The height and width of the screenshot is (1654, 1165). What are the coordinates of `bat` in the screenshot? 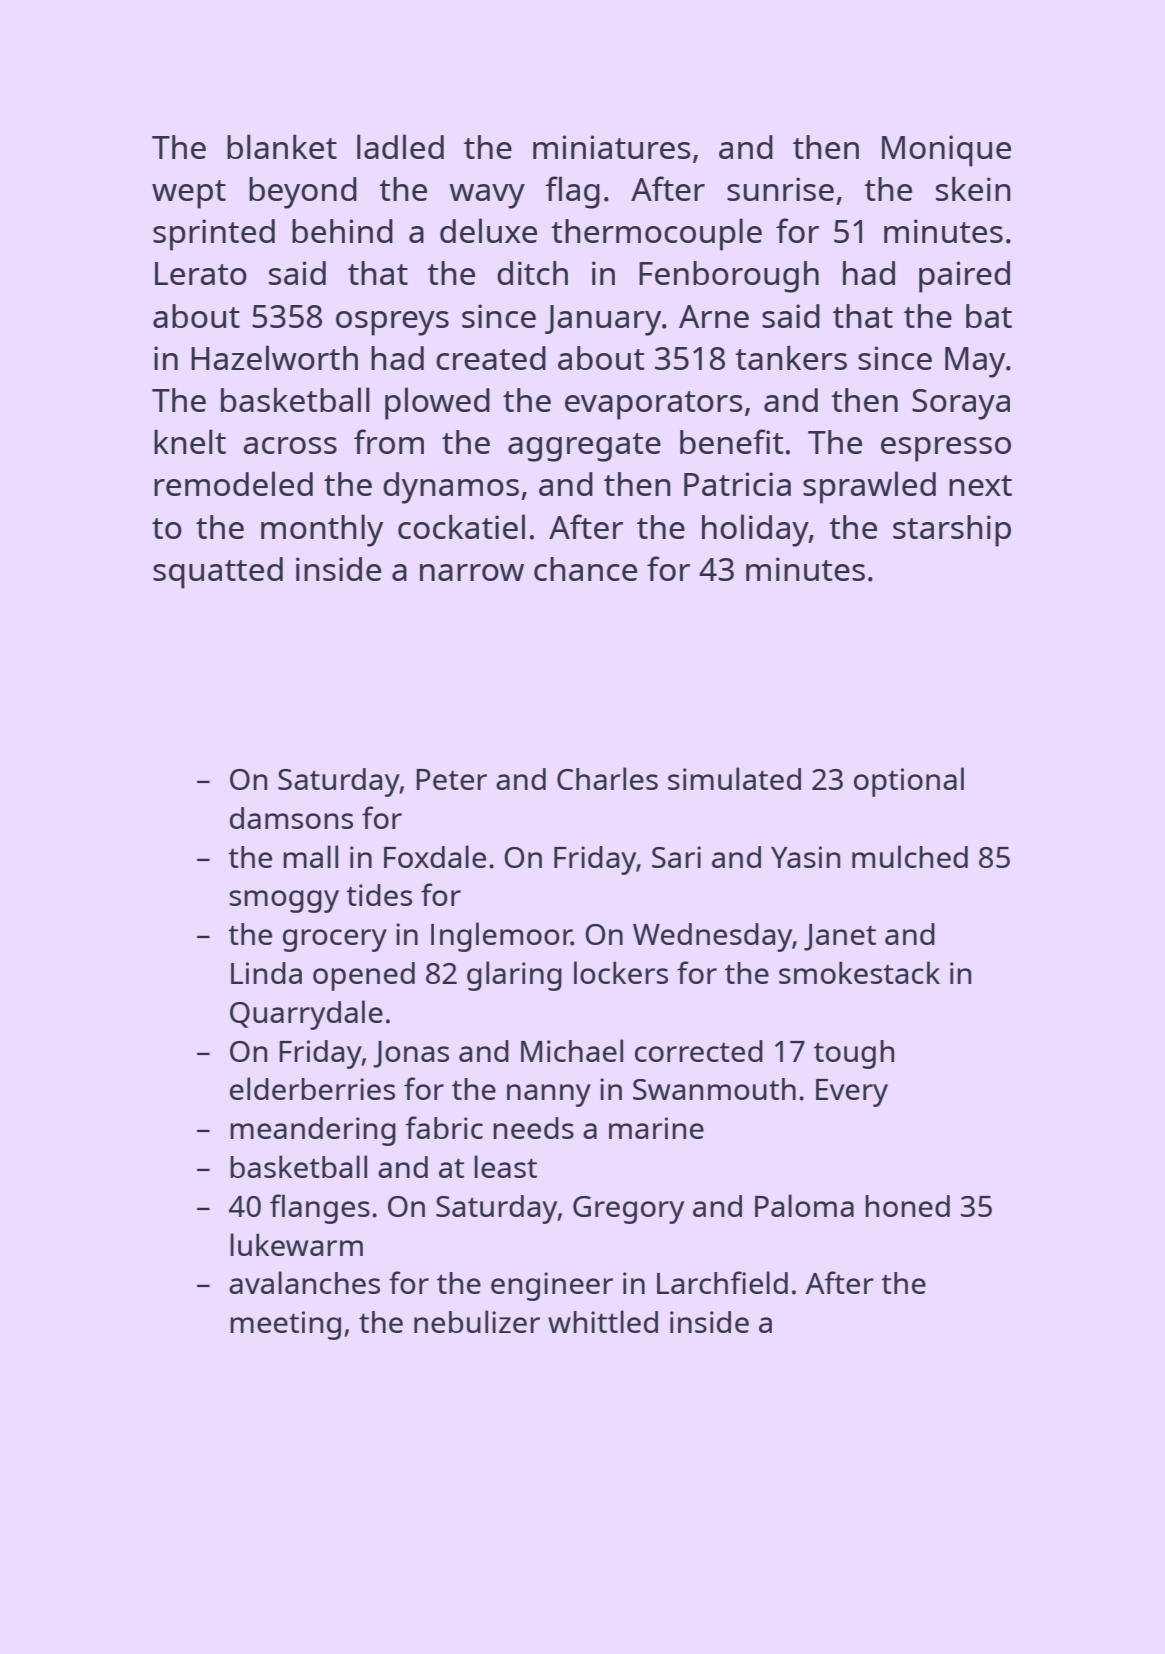 It's located at (989, 316).
